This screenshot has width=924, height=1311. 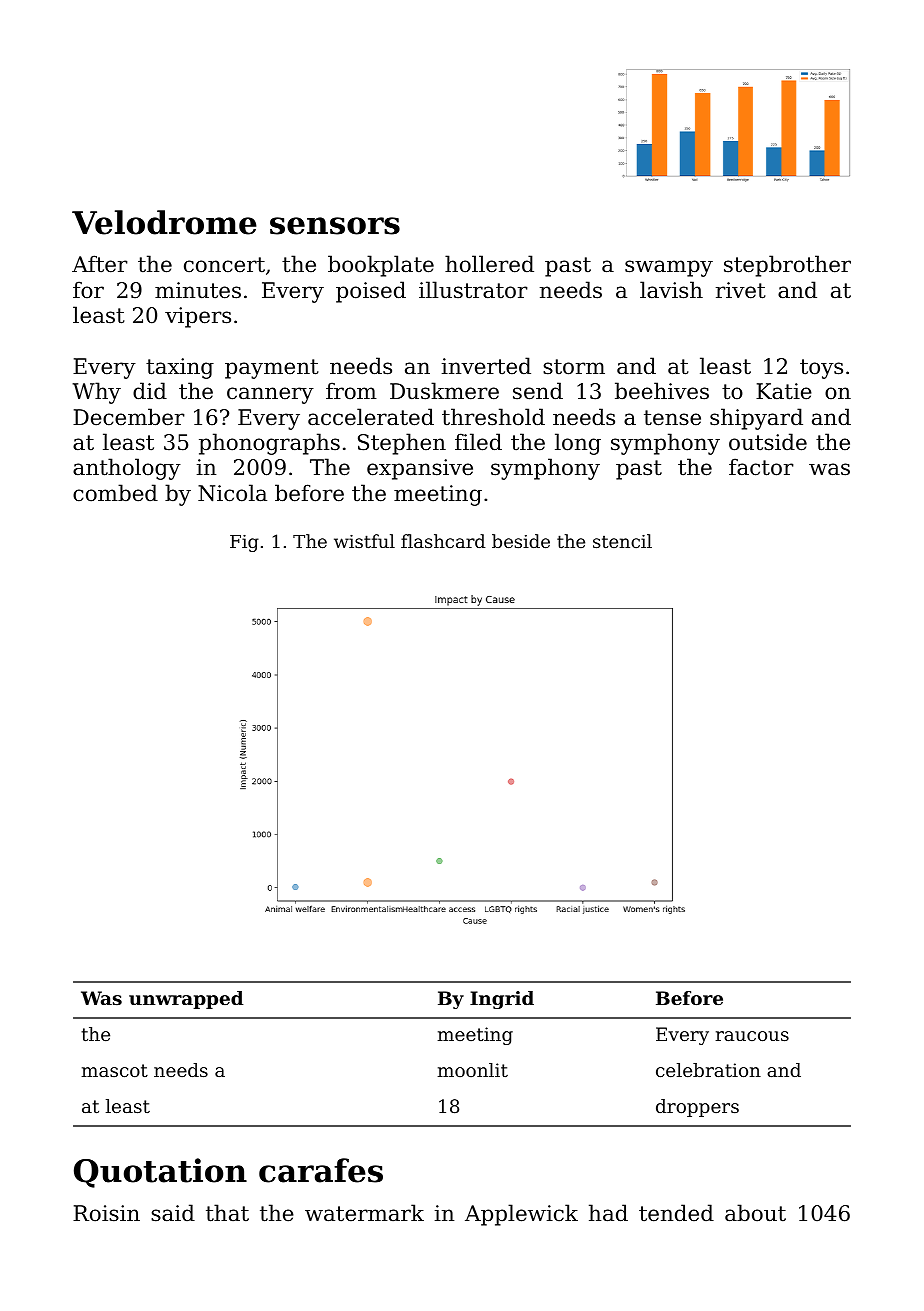 I want to click on stepbrother, so click(x=787, y=266).
